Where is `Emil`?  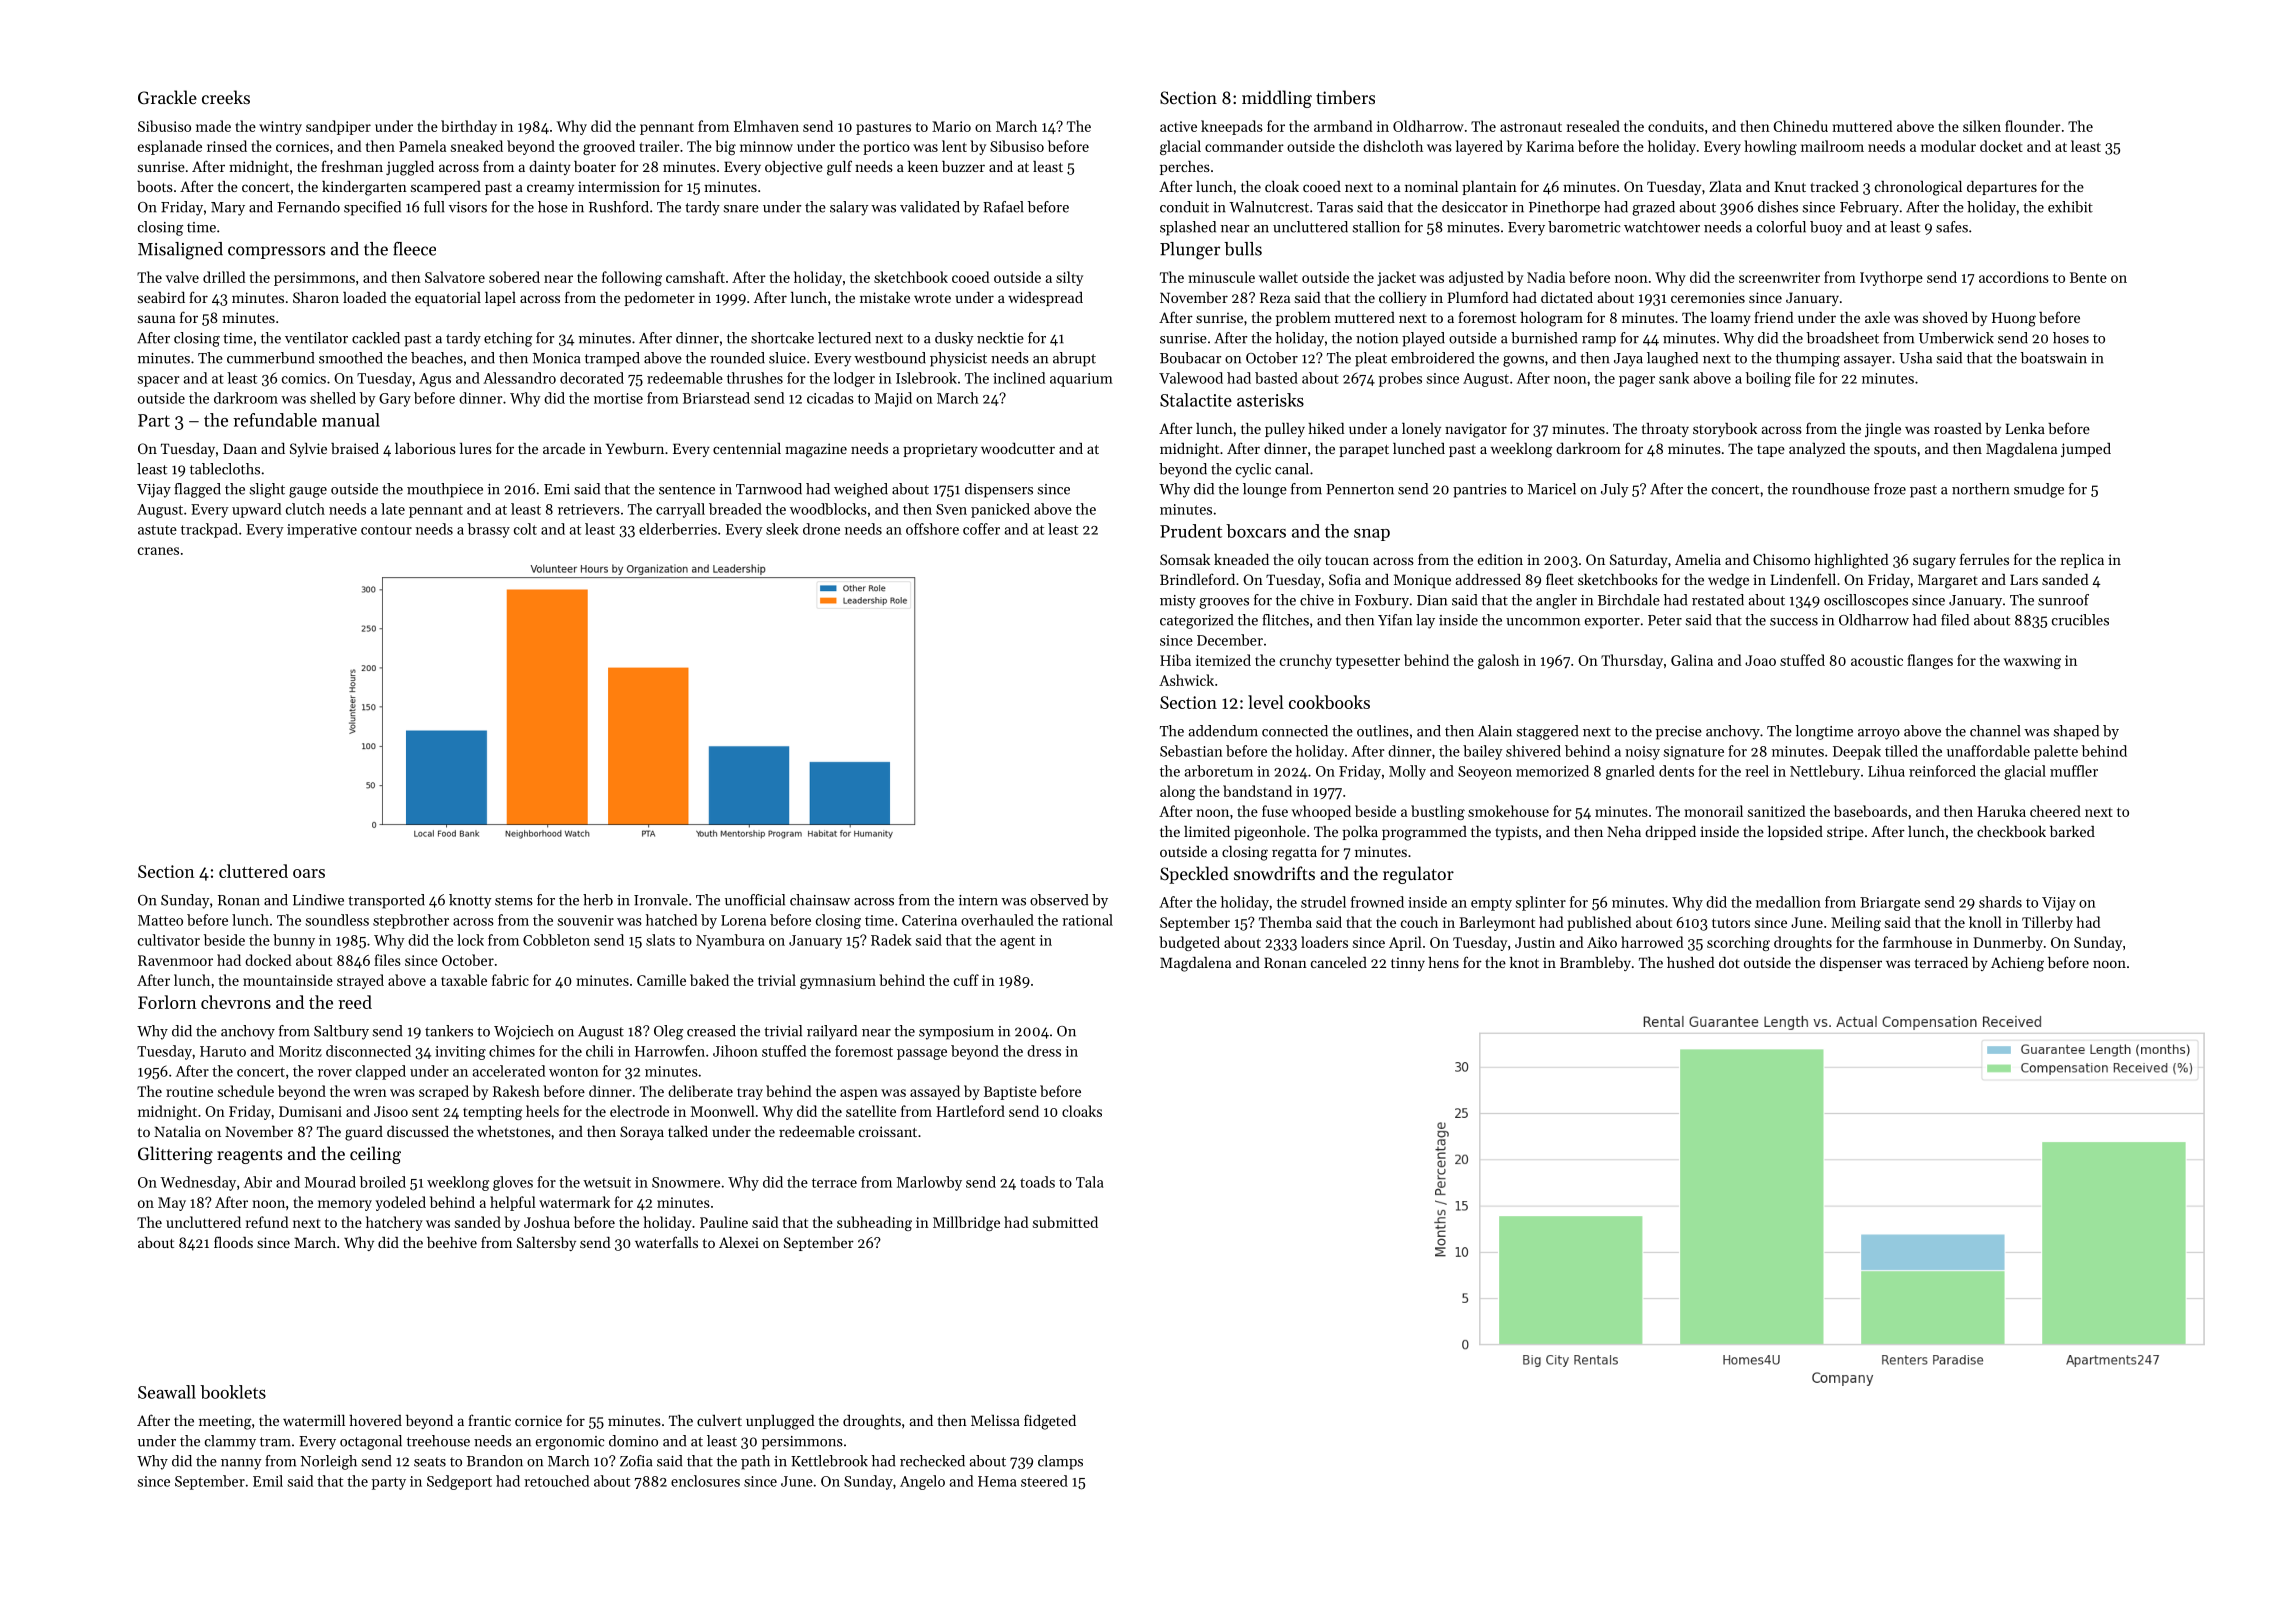
Emil is located at coordinates (268, 1481).
